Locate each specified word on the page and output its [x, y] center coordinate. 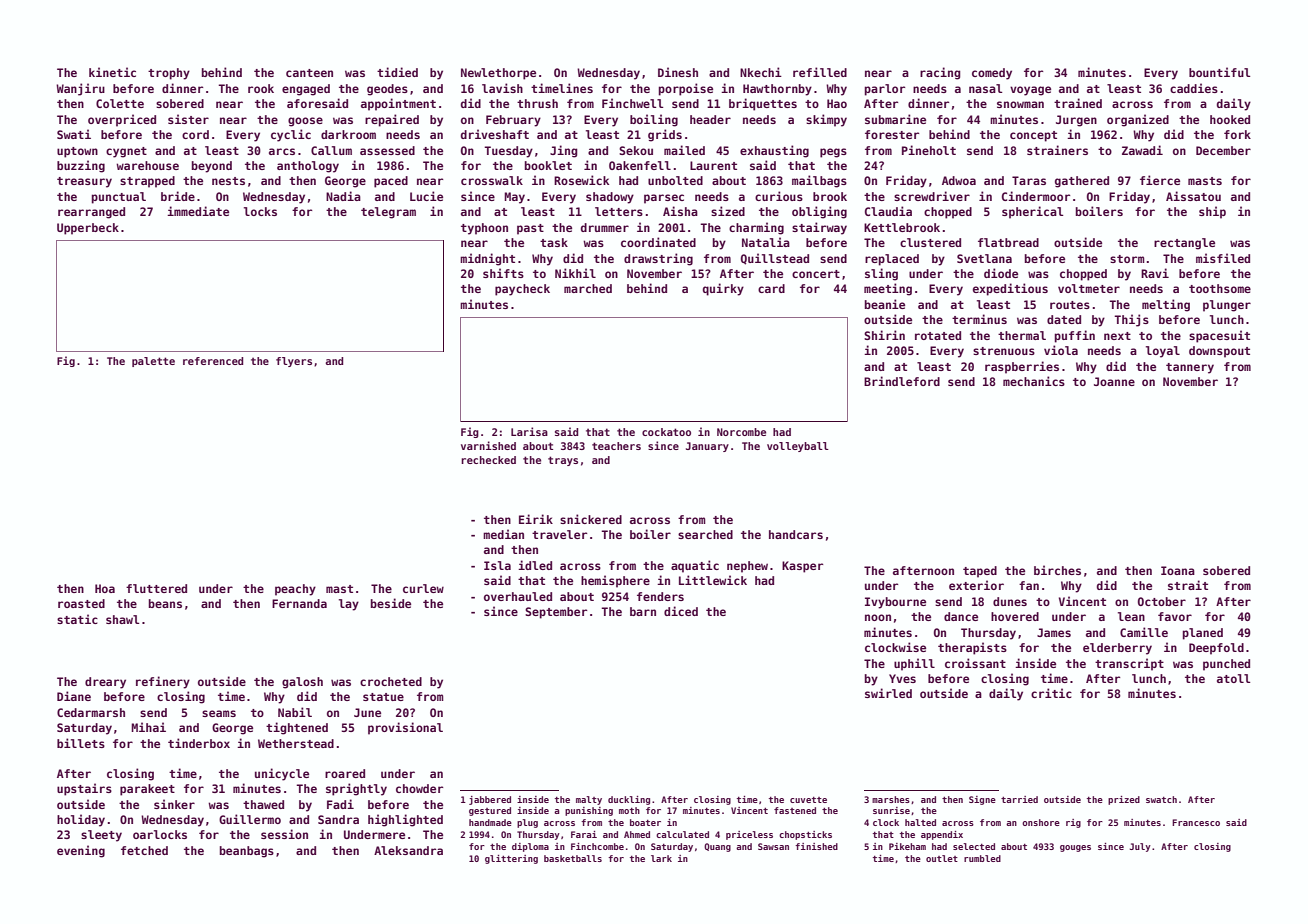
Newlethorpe [498, 74]
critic [1051, 693]
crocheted [391, 681]
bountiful [1220, 72]
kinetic [112, 72]
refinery [163, 682]
